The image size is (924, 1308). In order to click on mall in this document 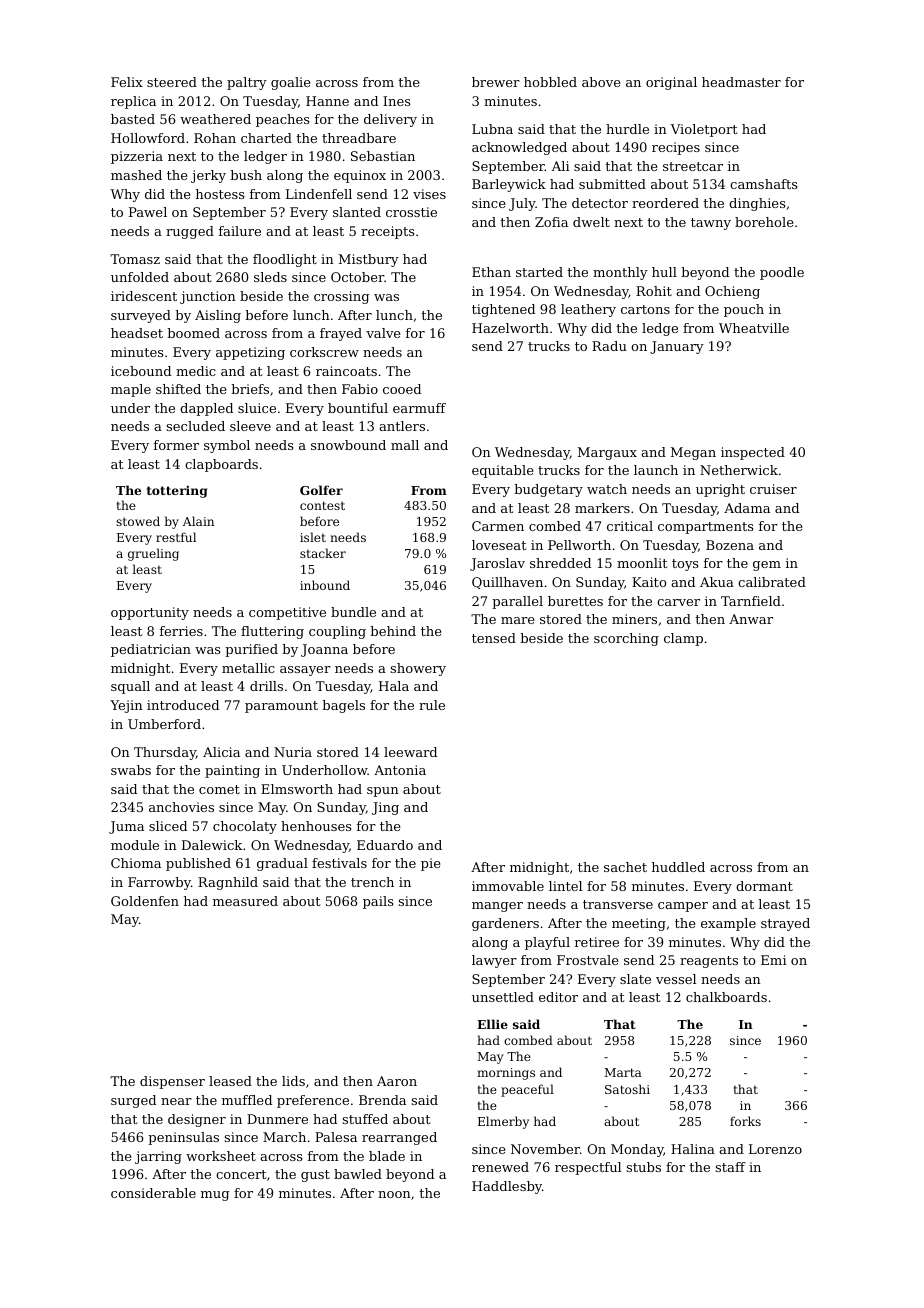, I will do `click(405, 445)`.
